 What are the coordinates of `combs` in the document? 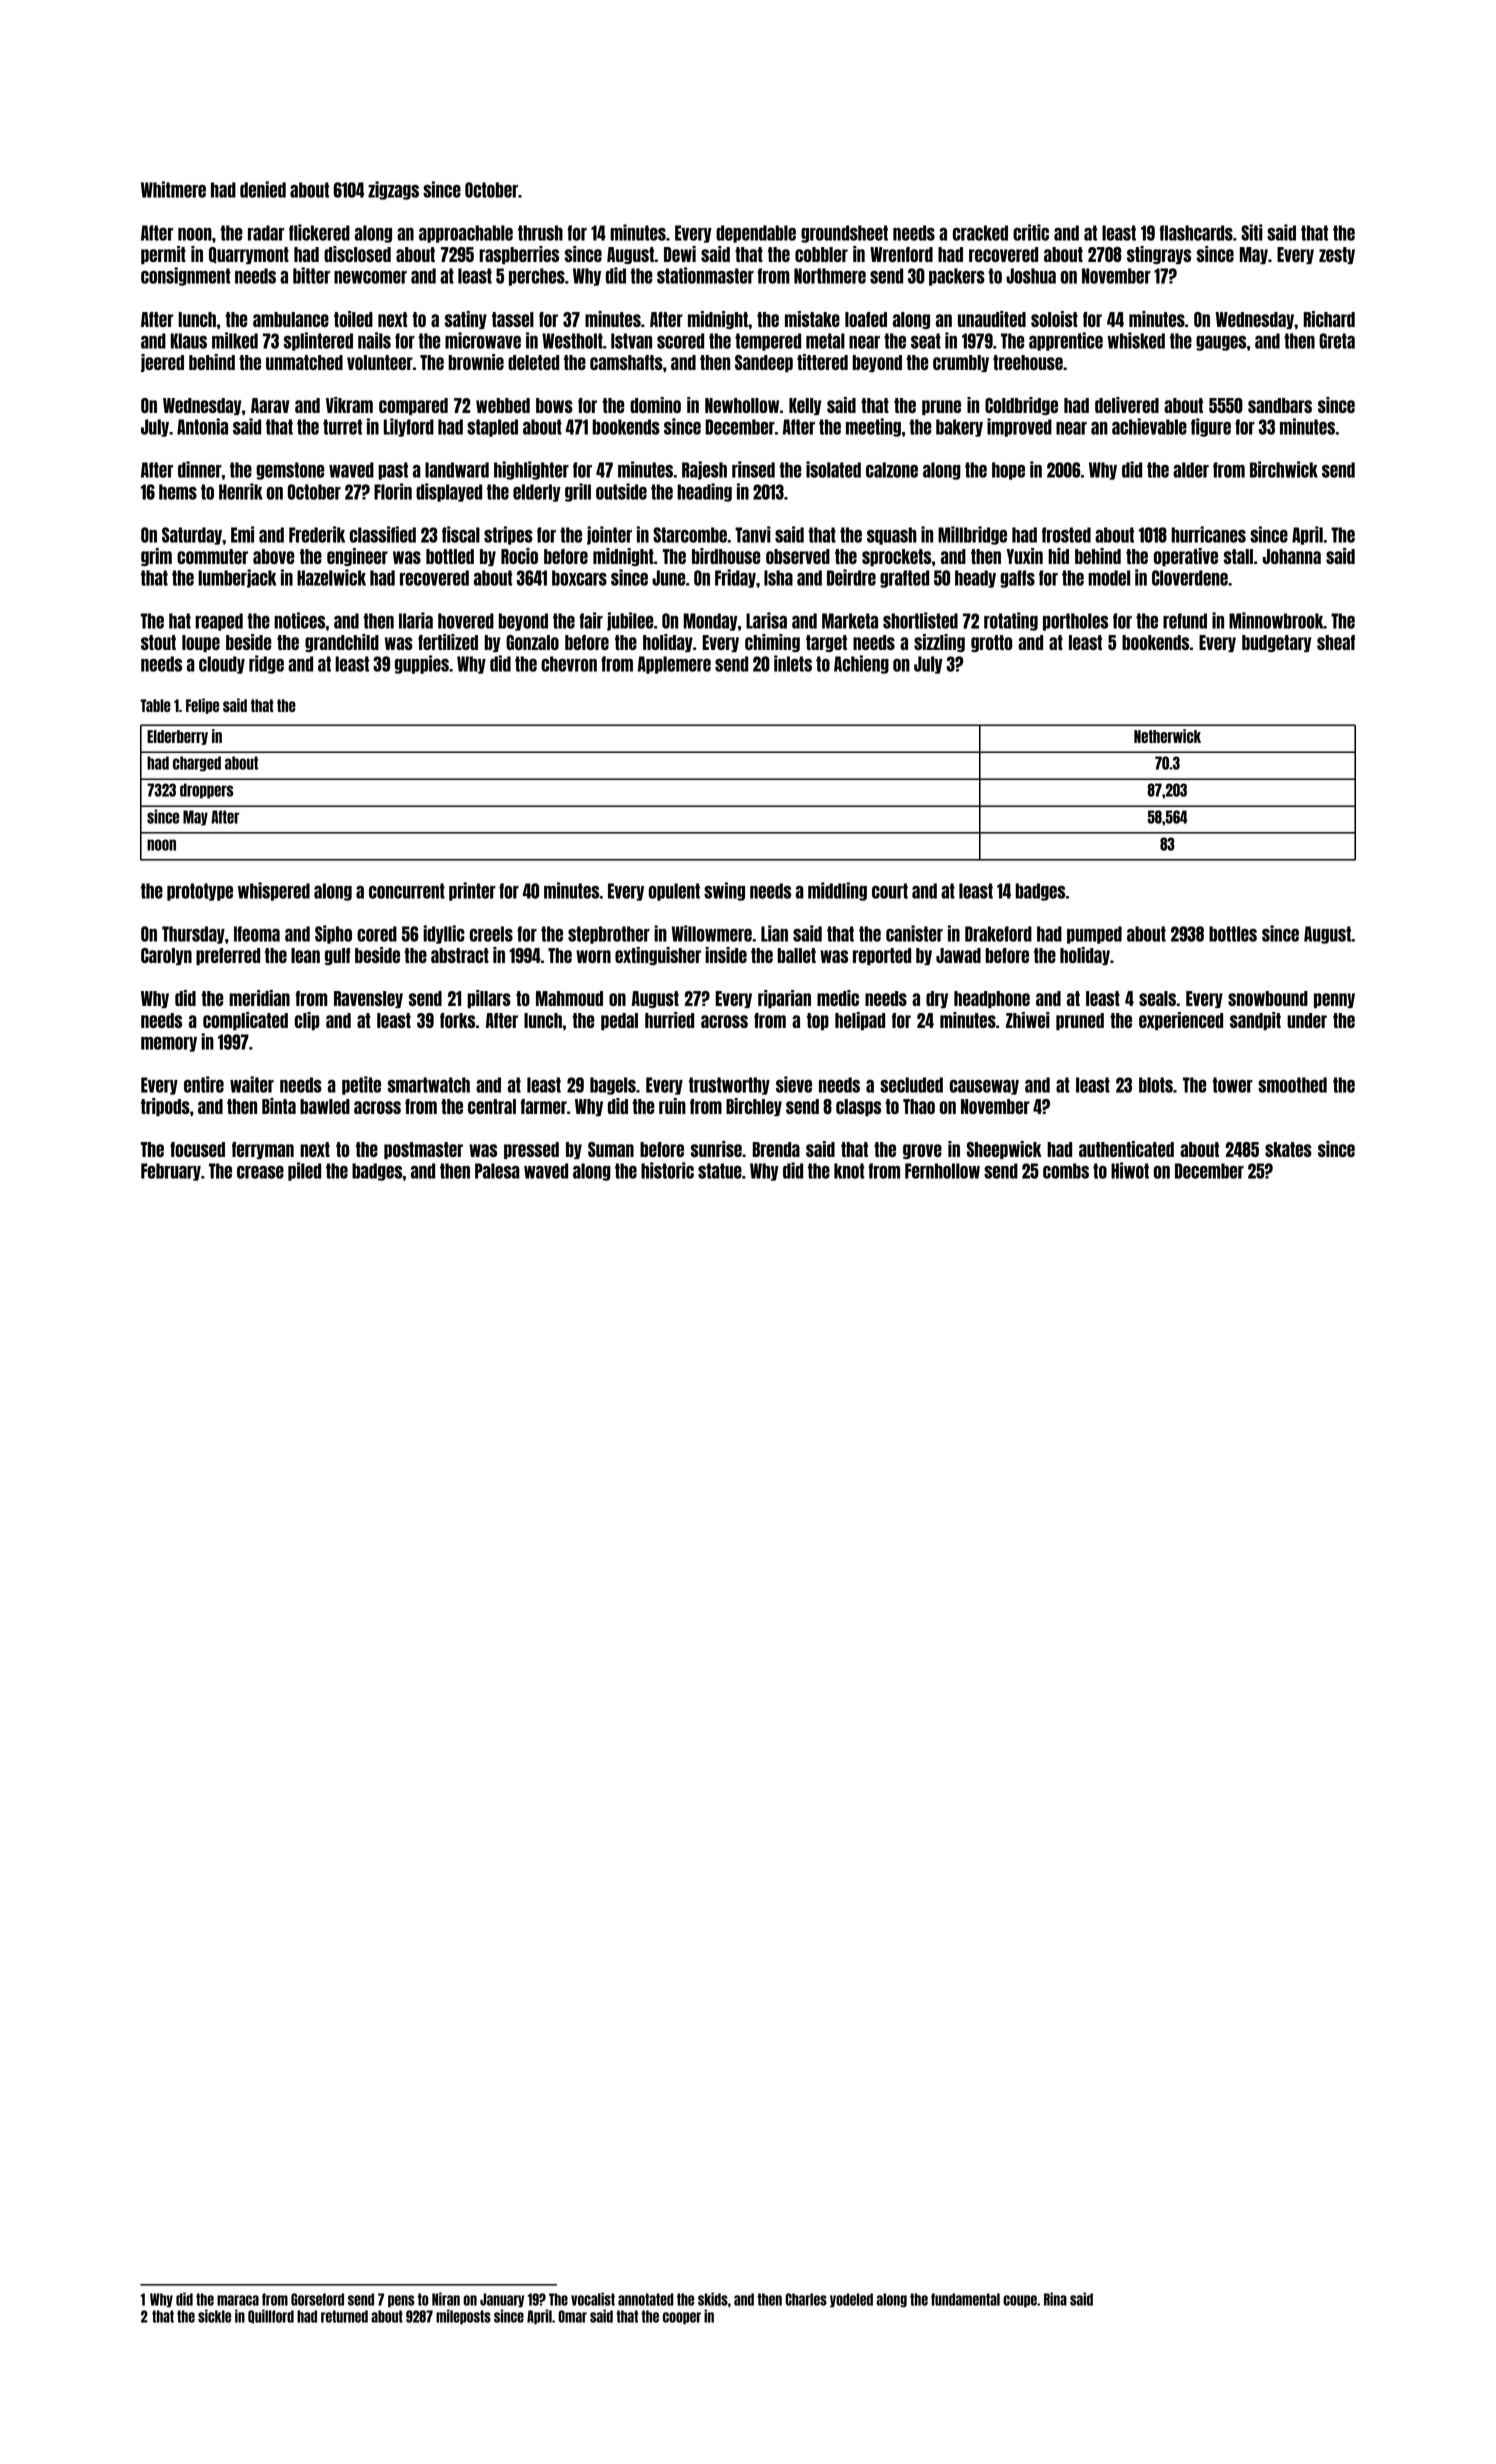 It's located at (1066, 1171).
